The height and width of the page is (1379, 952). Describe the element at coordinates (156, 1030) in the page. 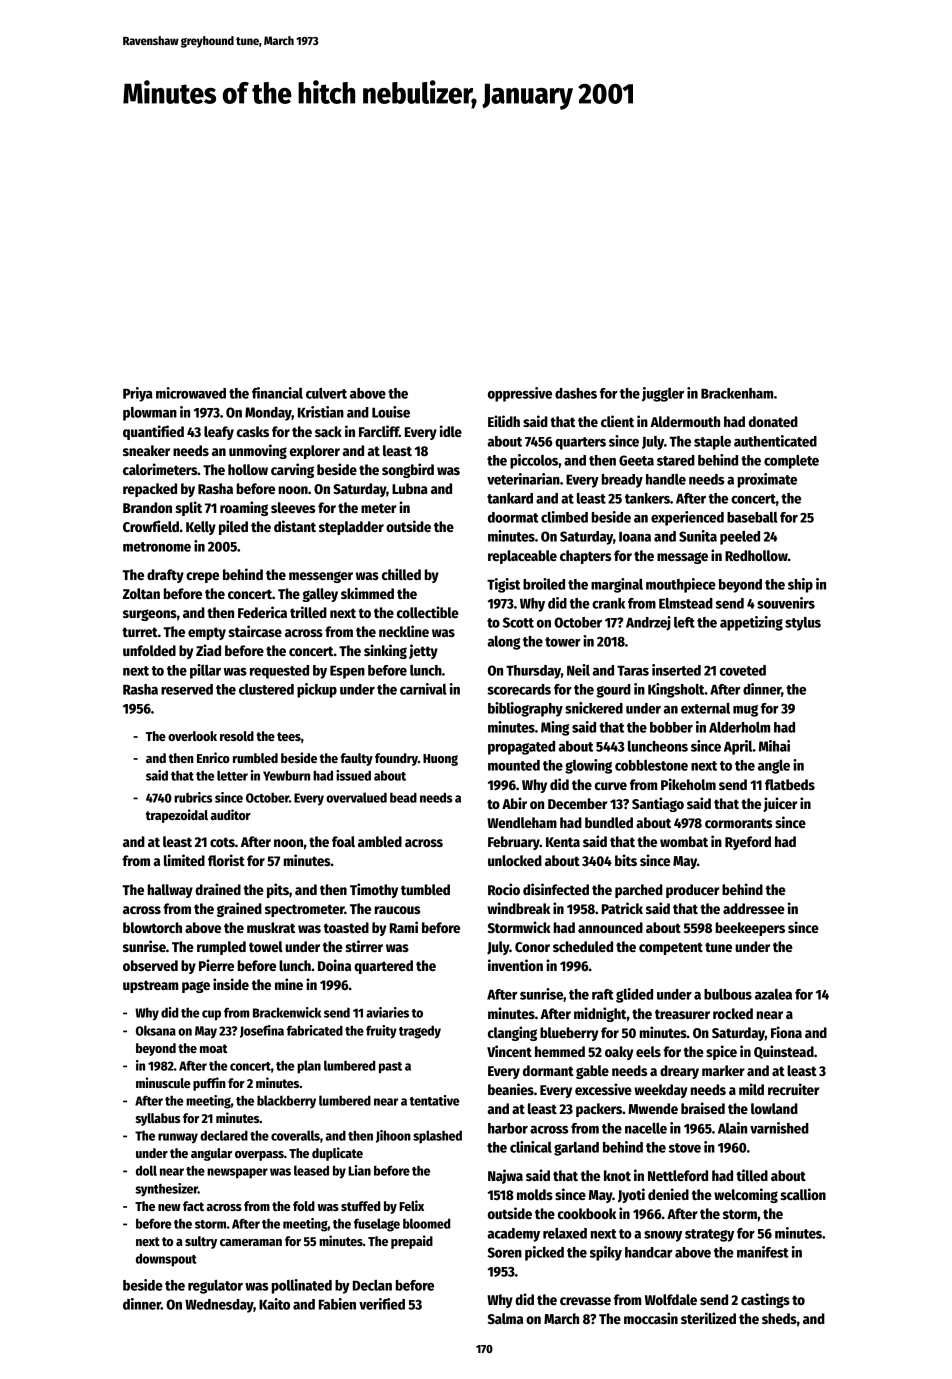

I see `Oksana` at that location.
